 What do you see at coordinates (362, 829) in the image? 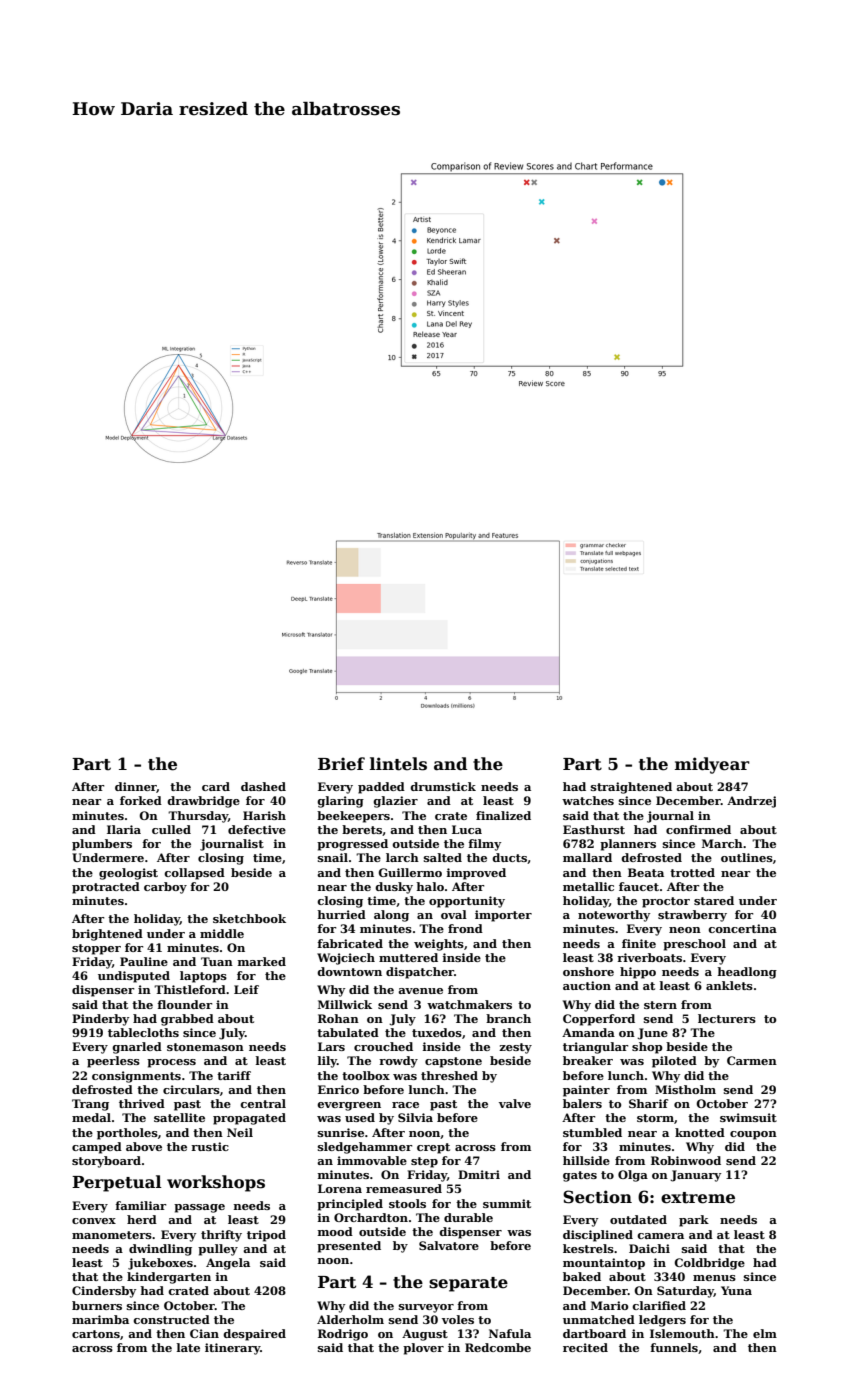
I see `berets` at bounding box center [362, 829].
